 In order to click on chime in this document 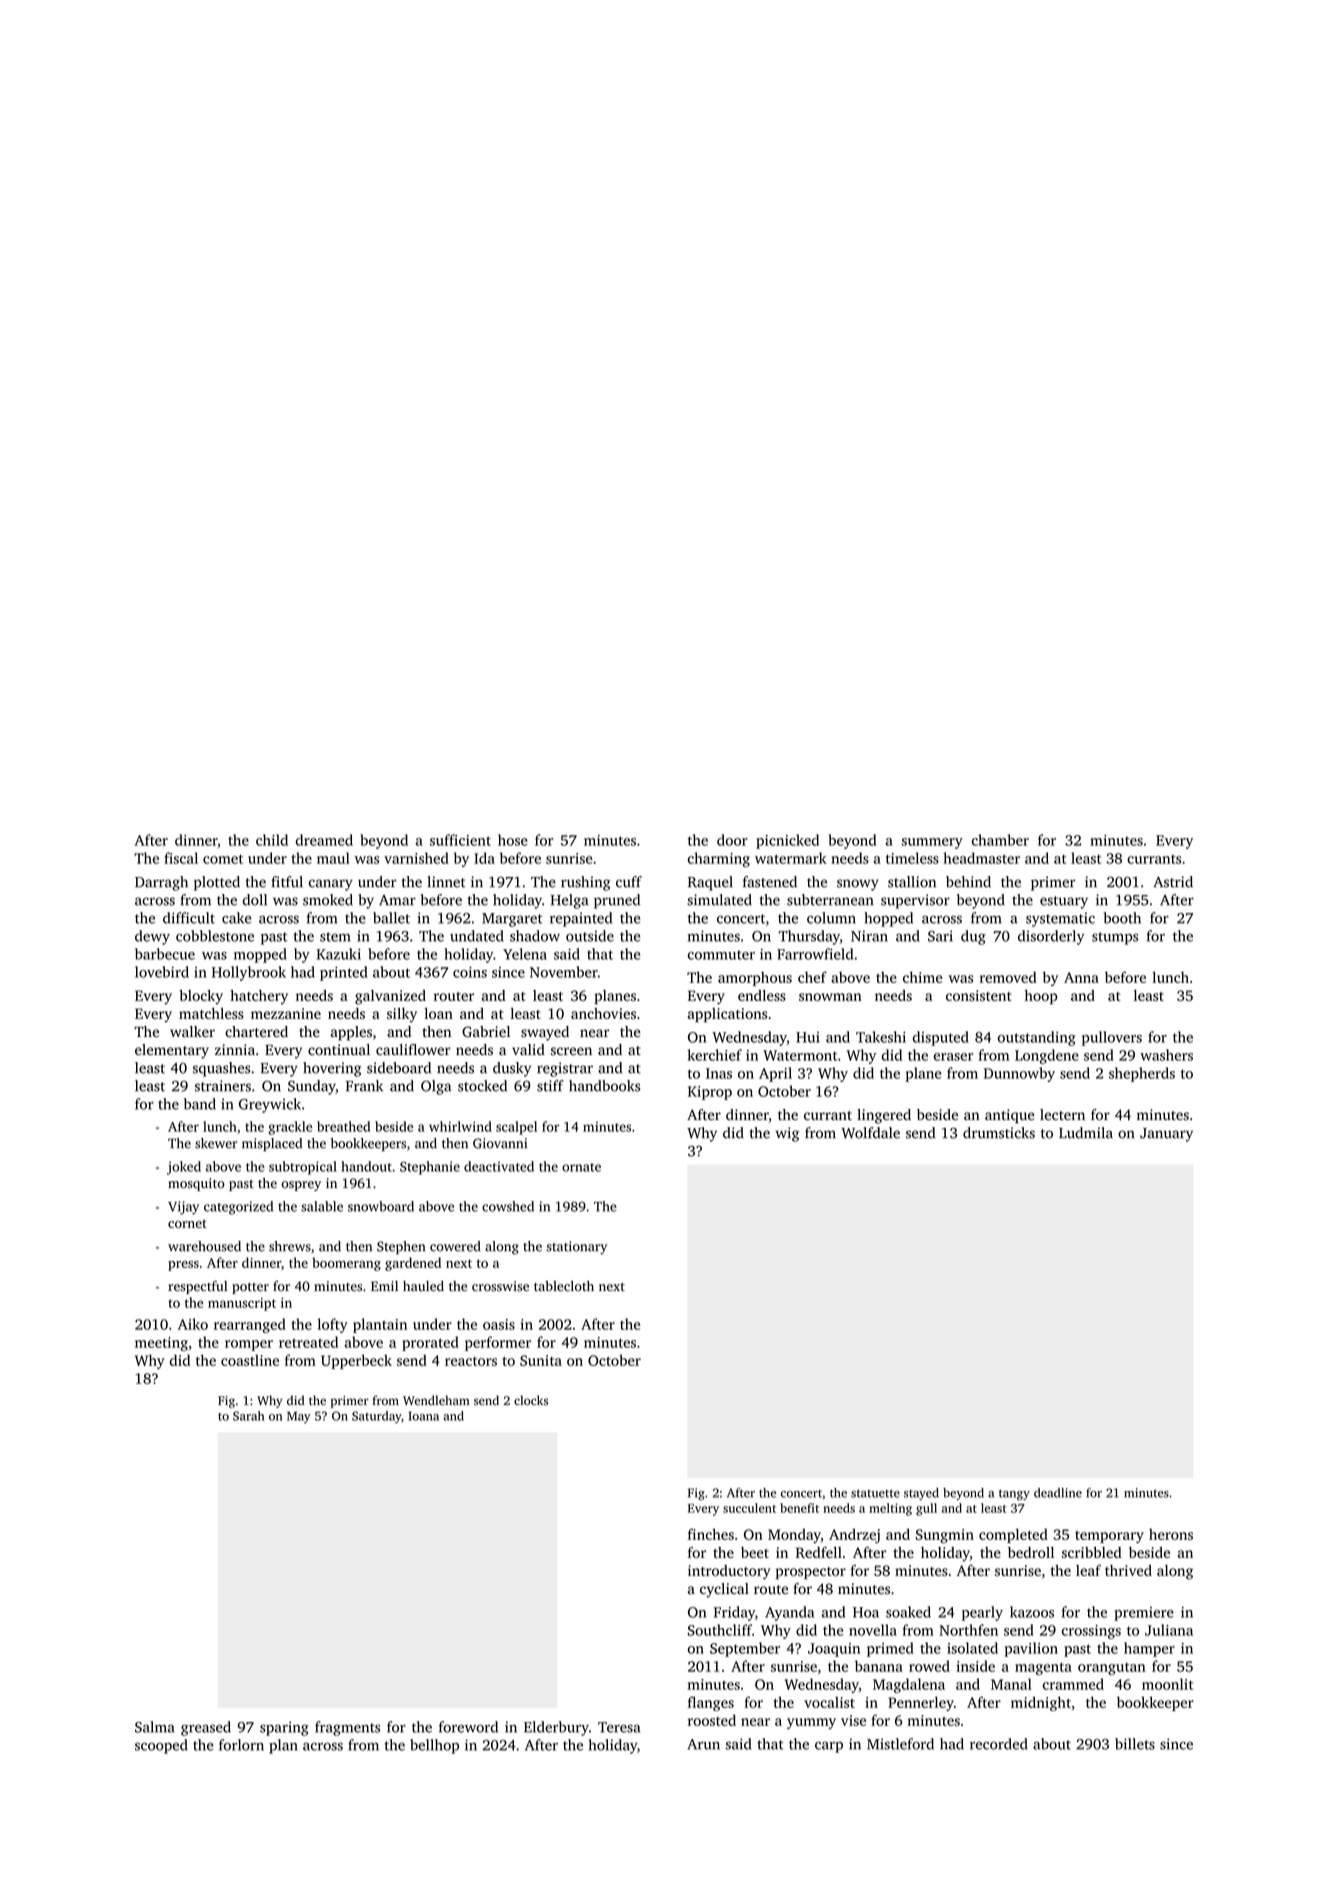, I will do `click(922, 977)`.
